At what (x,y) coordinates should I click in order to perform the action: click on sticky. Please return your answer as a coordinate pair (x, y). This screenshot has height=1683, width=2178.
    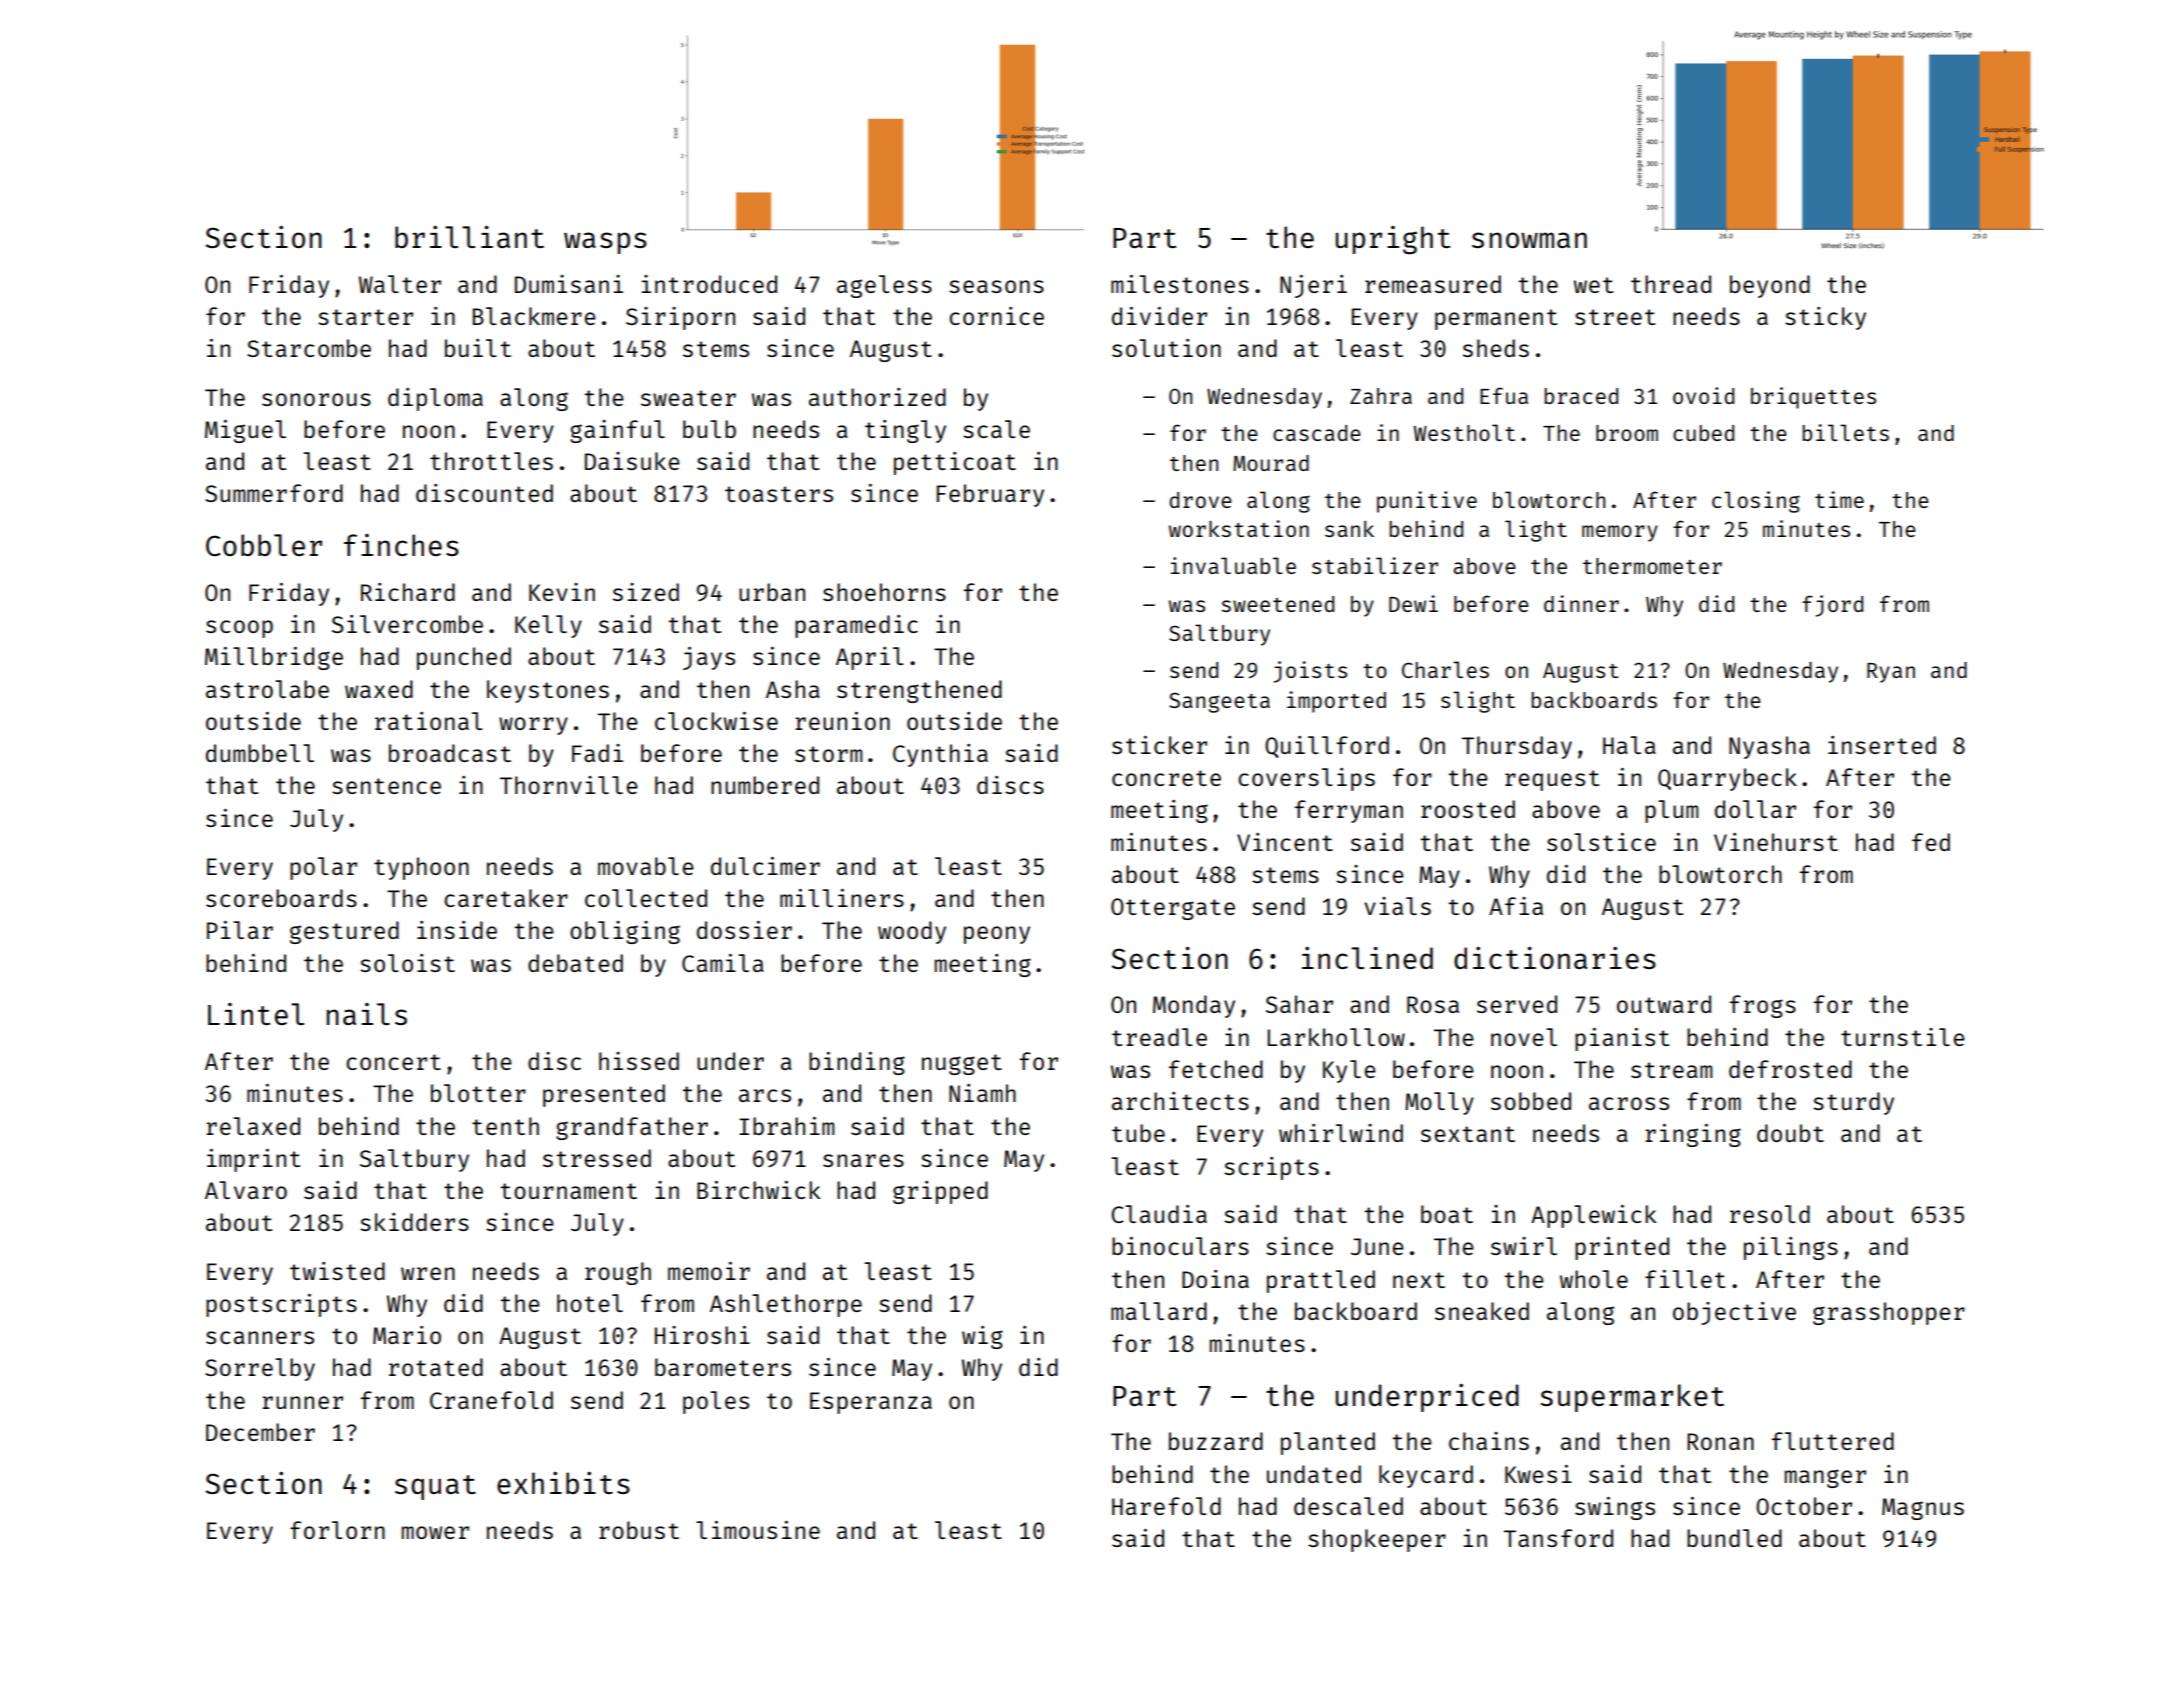
    Looking at the image, I should click on (1825, 318).
